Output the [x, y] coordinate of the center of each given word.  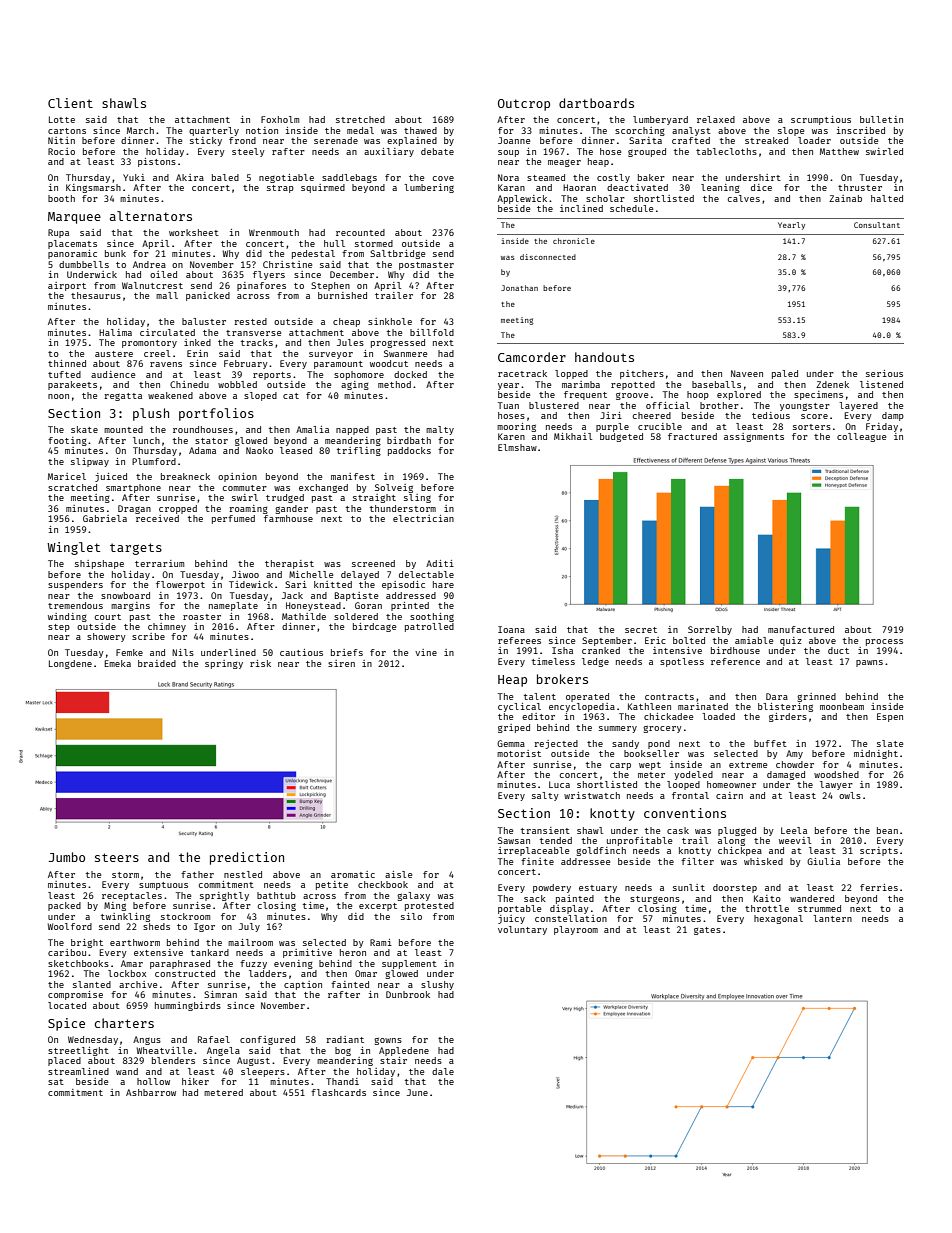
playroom [576, 930]
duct [838, 650]
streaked [766, 140]
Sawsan [514, 840]
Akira [190, 177]
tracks [257, 342]
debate [437, 151]
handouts [604, 357]
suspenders [75, 585]
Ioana [511, 629]
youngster [805, 407]
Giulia [823, 861]
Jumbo [67, 857]
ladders [268, 973]
